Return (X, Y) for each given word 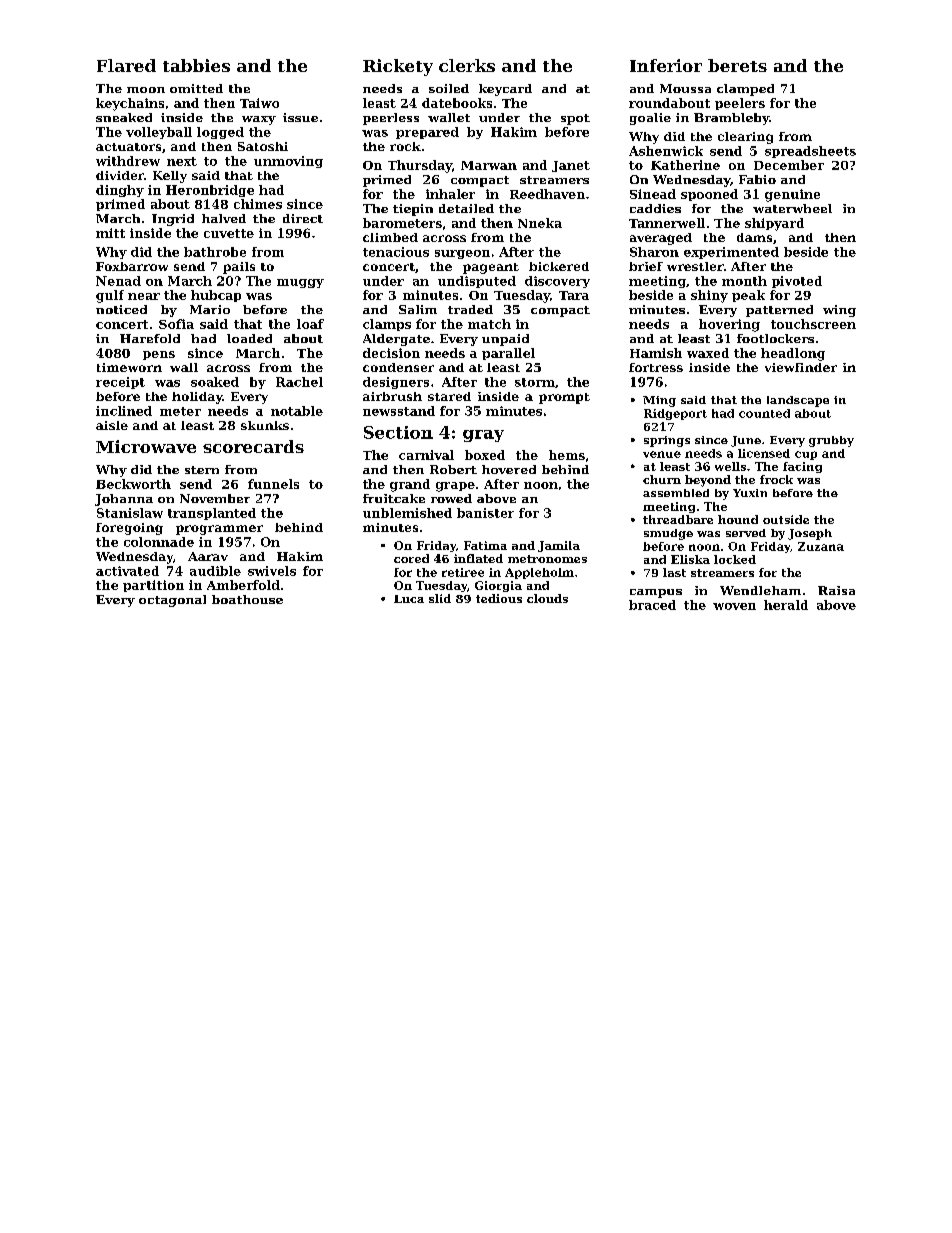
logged (220, 133)
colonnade (159, 542)
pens (159, 355)
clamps (387, 325)
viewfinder (801, 367)
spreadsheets (810, 152)
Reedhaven (547, 194)
